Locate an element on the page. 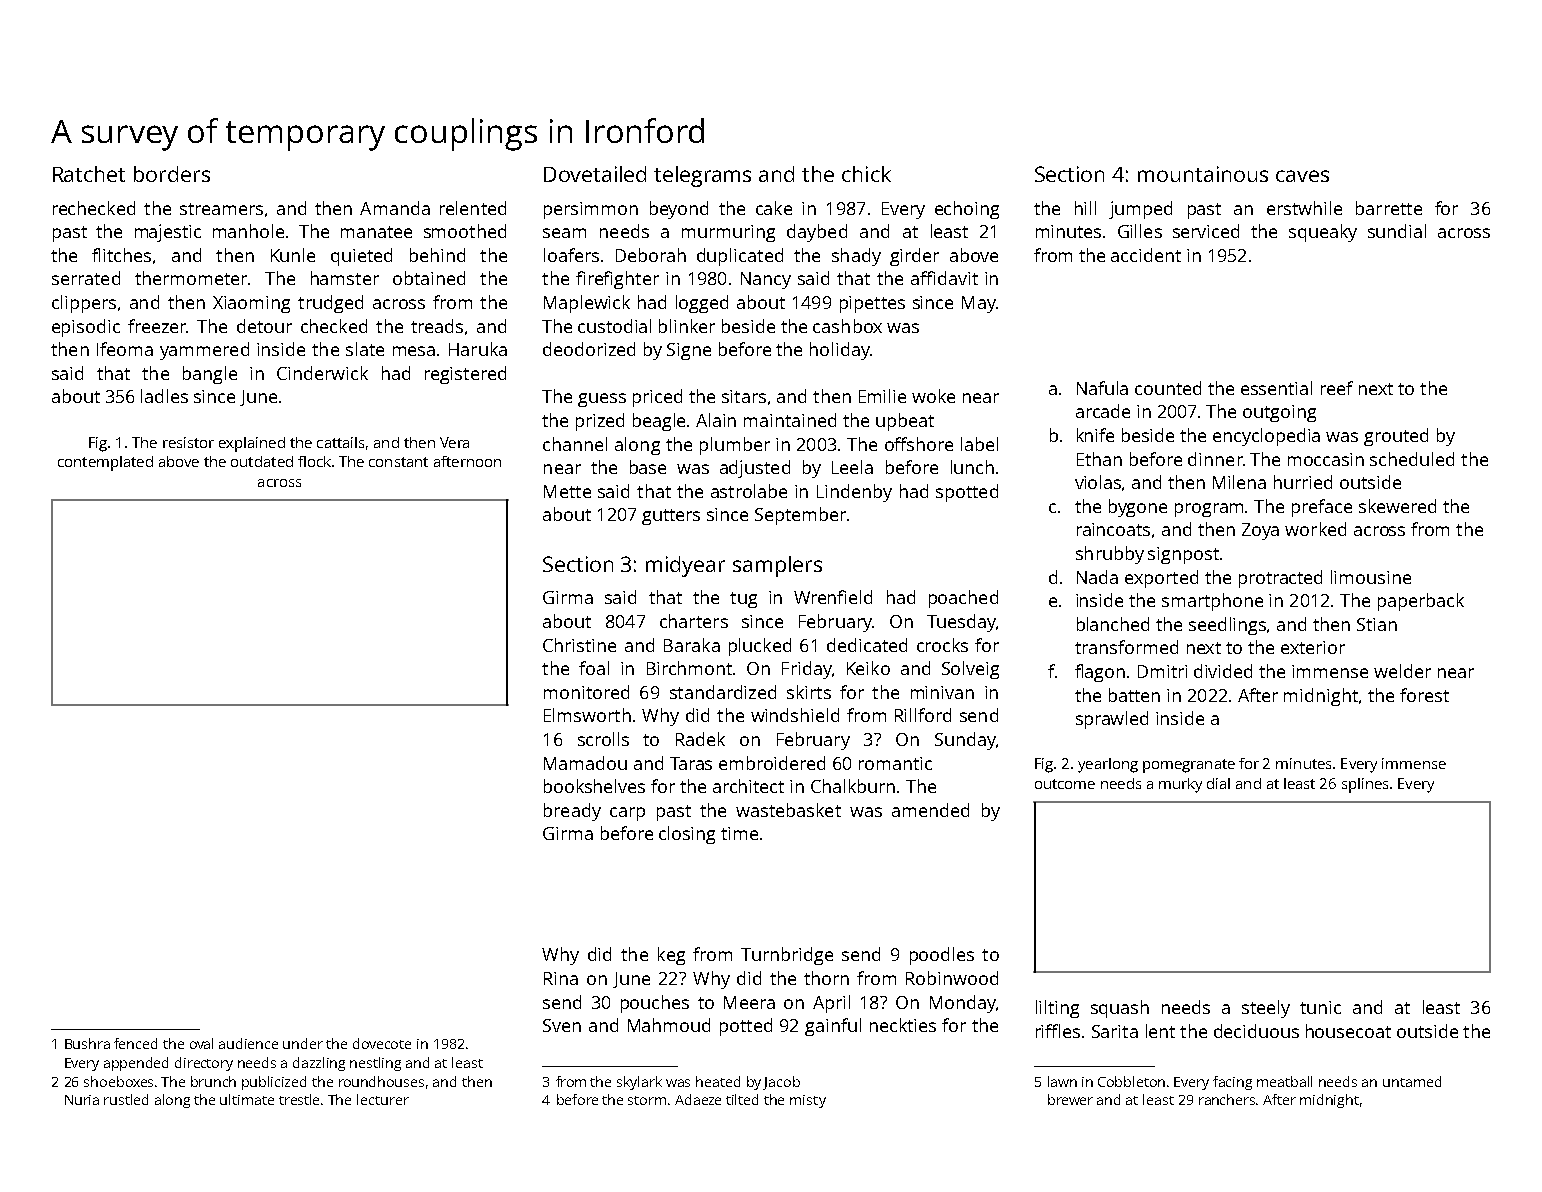 This image has height=1192, width=1542. borders is located at coordinates (172, 174).
